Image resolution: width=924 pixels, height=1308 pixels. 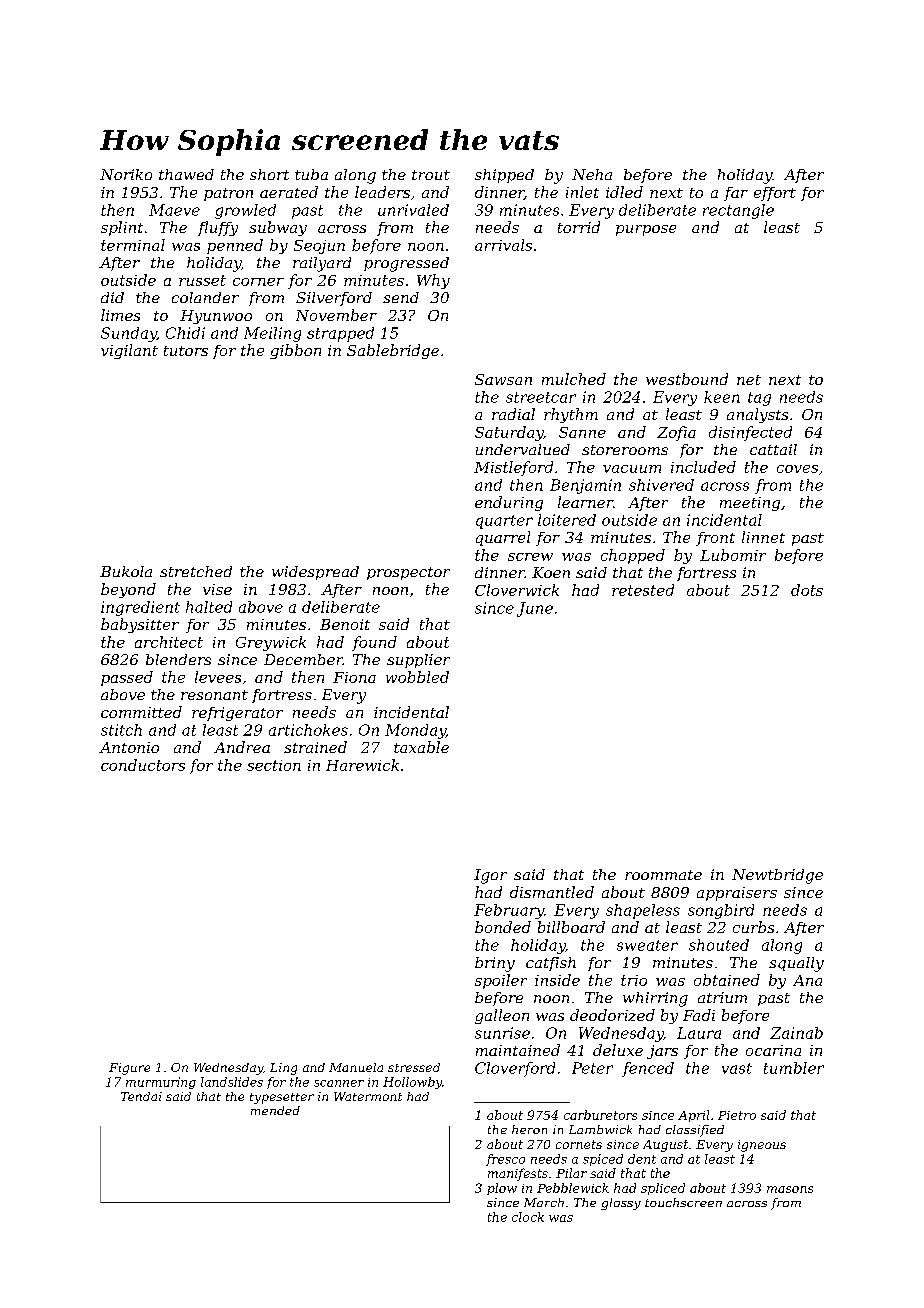 What do you see at coordinates (738, 211) in the document?
I see `rectangle` at bounding box center [738, 211].
